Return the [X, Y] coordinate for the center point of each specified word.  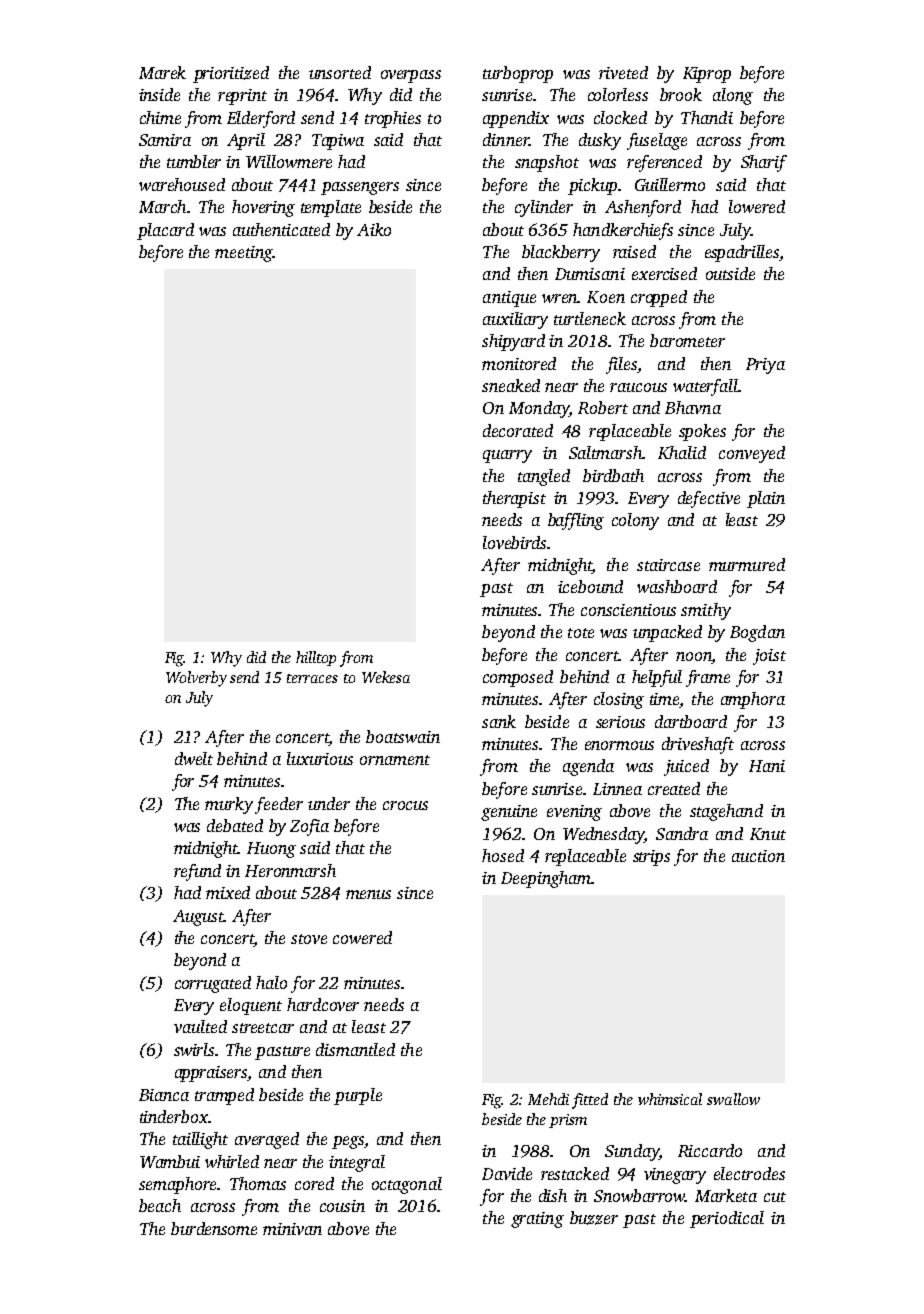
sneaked [511, 385]
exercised [664, 273]
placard [165, 231]
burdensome [214, 1228]
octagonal [407, 1185]
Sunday [632, 1152]
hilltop [316, 658]
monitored [519, 363]
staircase [668, 565]
